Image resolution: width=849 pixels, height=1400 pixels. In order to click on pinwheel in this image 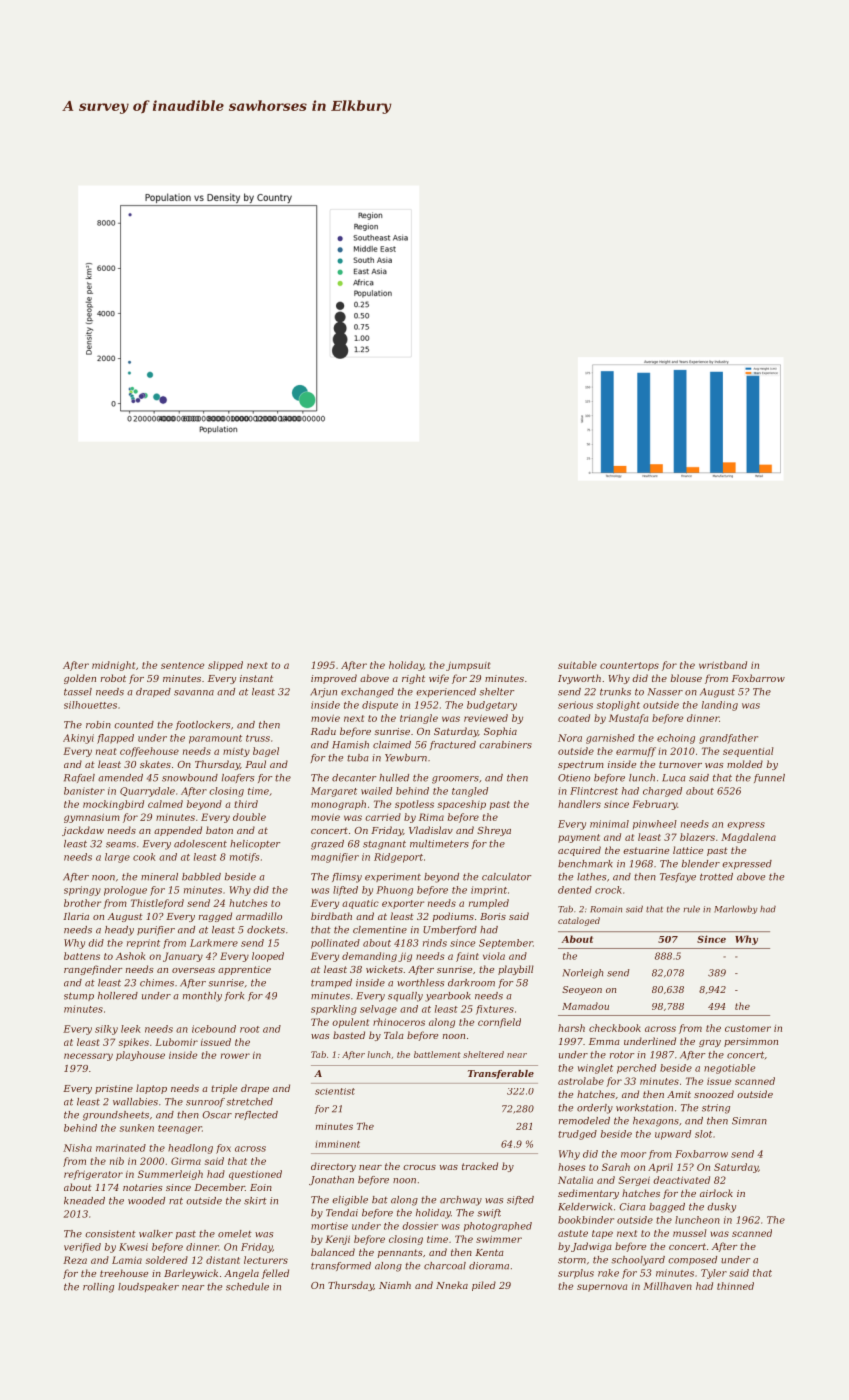, I will do `click(655, 825)`.
